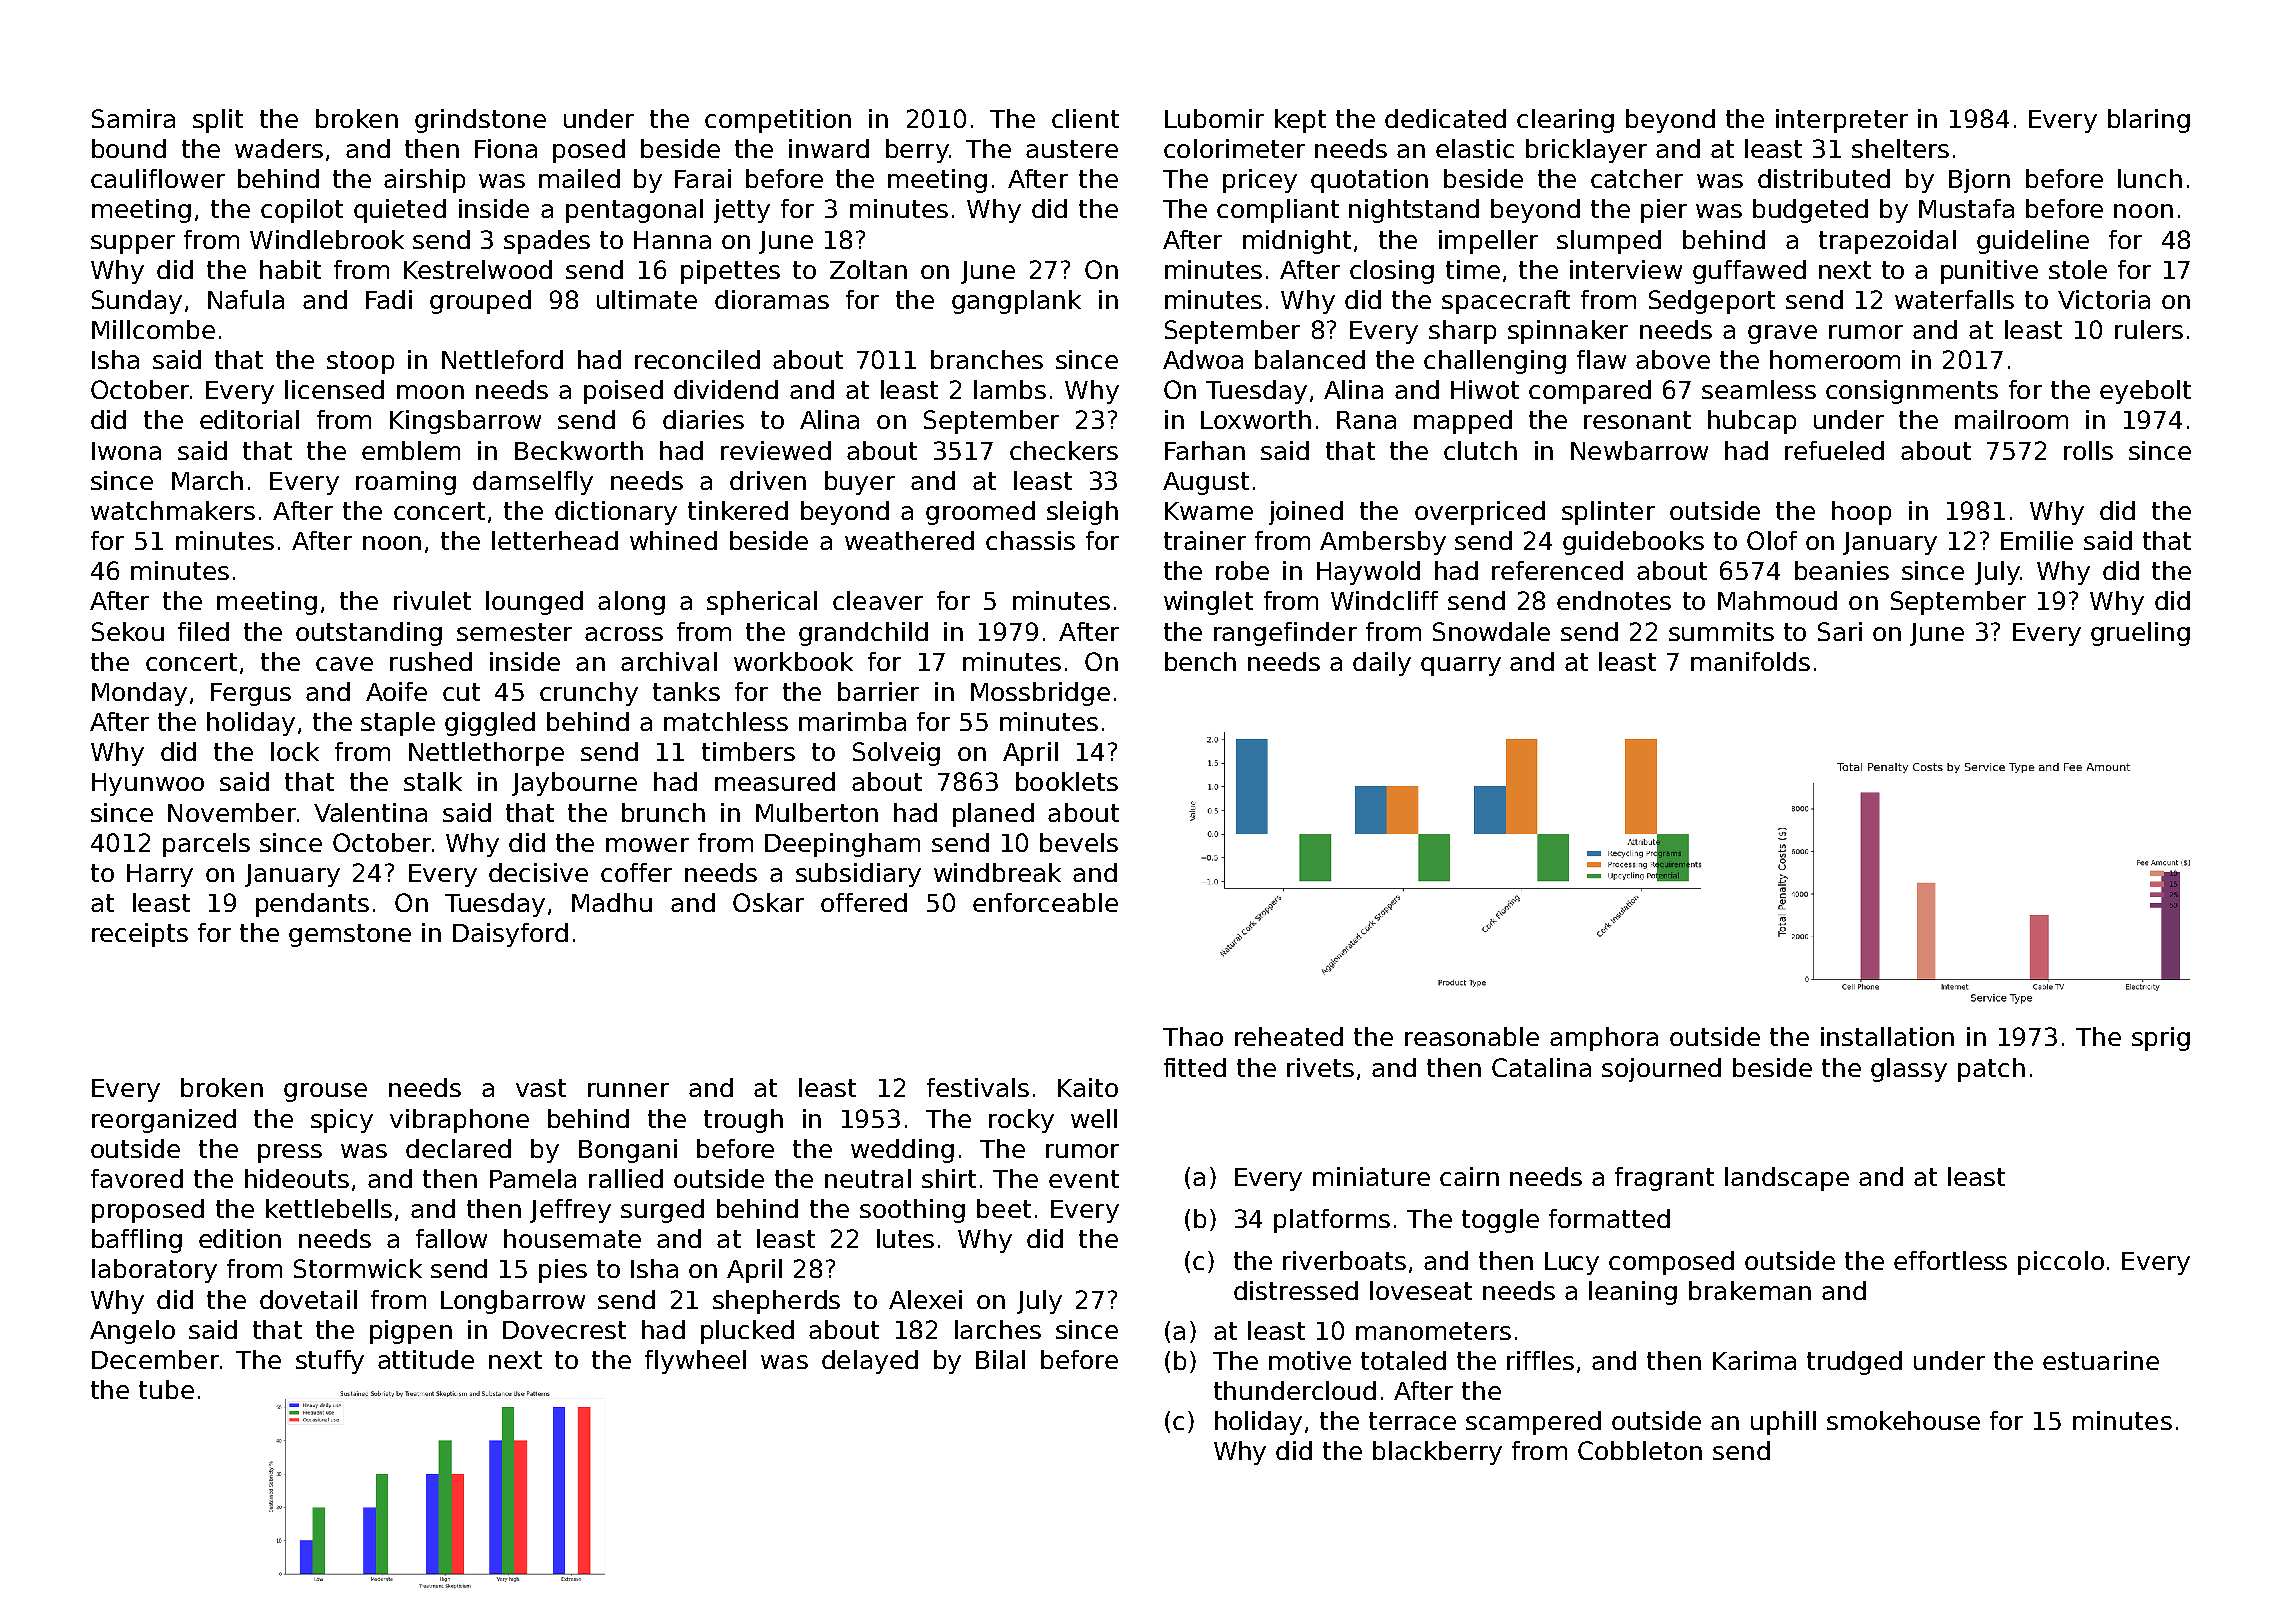 The height and width of the screenshot is (1614, 2282). What do you see at coordinates (1565, 121) in the screenshot?
I see `clearing` at bounding box center [1565, 121].
